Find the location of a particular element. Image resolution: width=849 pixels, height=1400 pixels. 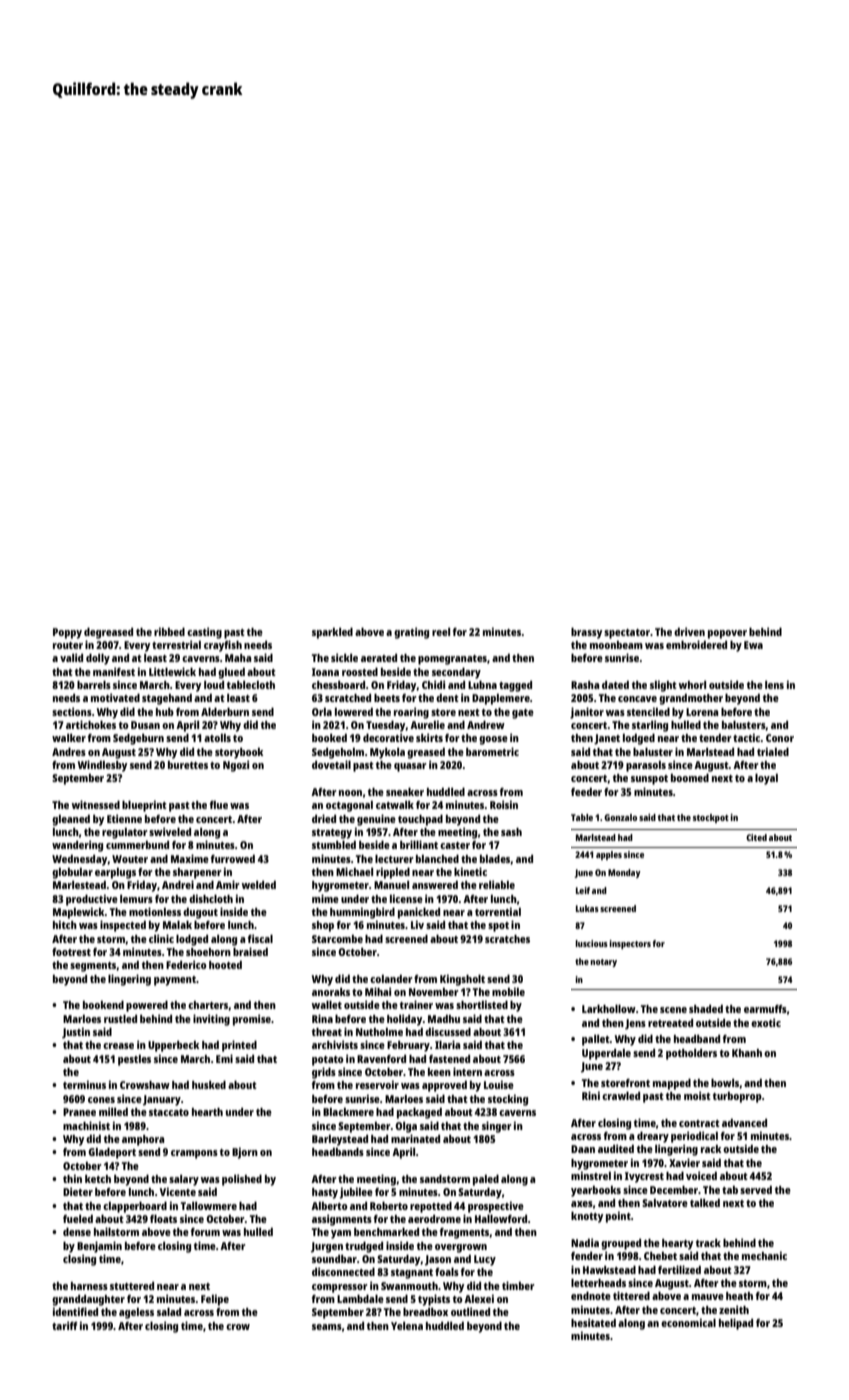

quasar is located at coordinates (410, 767).
